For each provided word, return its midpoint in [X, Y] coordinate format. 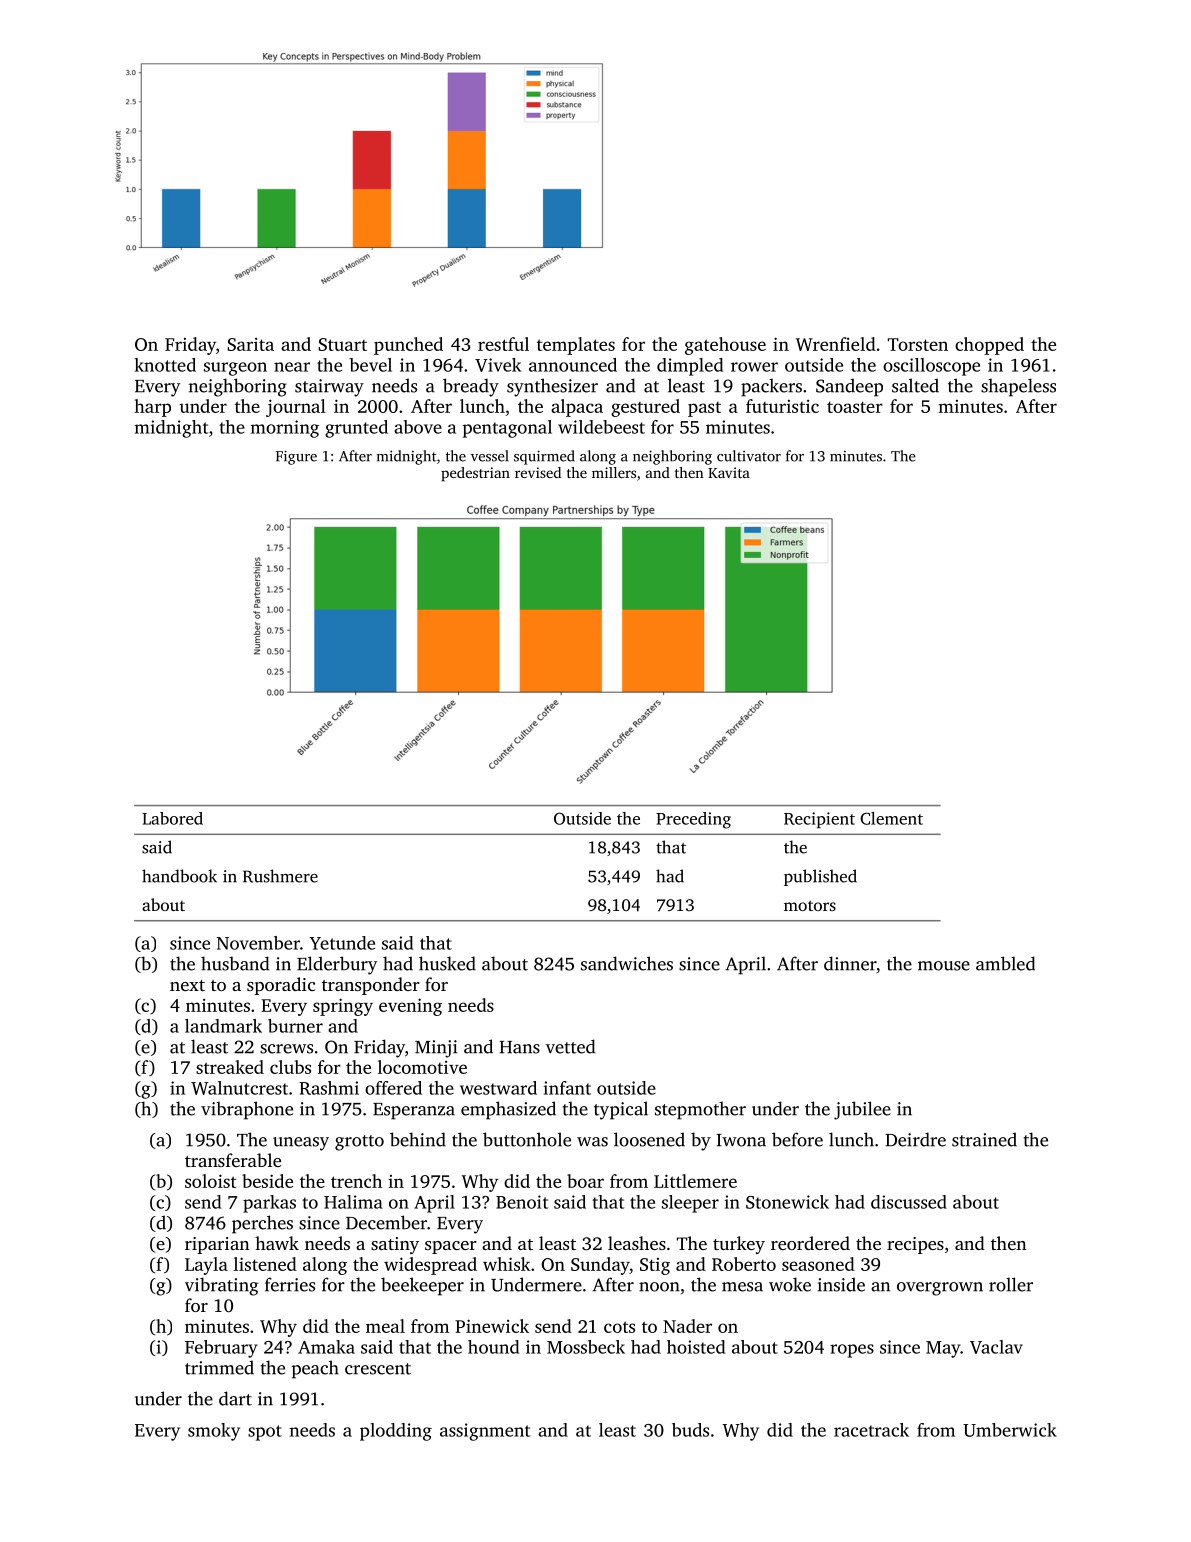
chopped [989, 346]
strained [984, 1139]
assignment [485, 1432]
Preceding [693, 820]
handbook [179, 876]
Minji [436, 1049]
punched [408, 346]
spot [265, 1433]
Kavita [729, 472]
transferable [233, 1160]
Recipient [819, 820]
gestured [645, 408]
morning [285, 429]
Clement [891, 818]
